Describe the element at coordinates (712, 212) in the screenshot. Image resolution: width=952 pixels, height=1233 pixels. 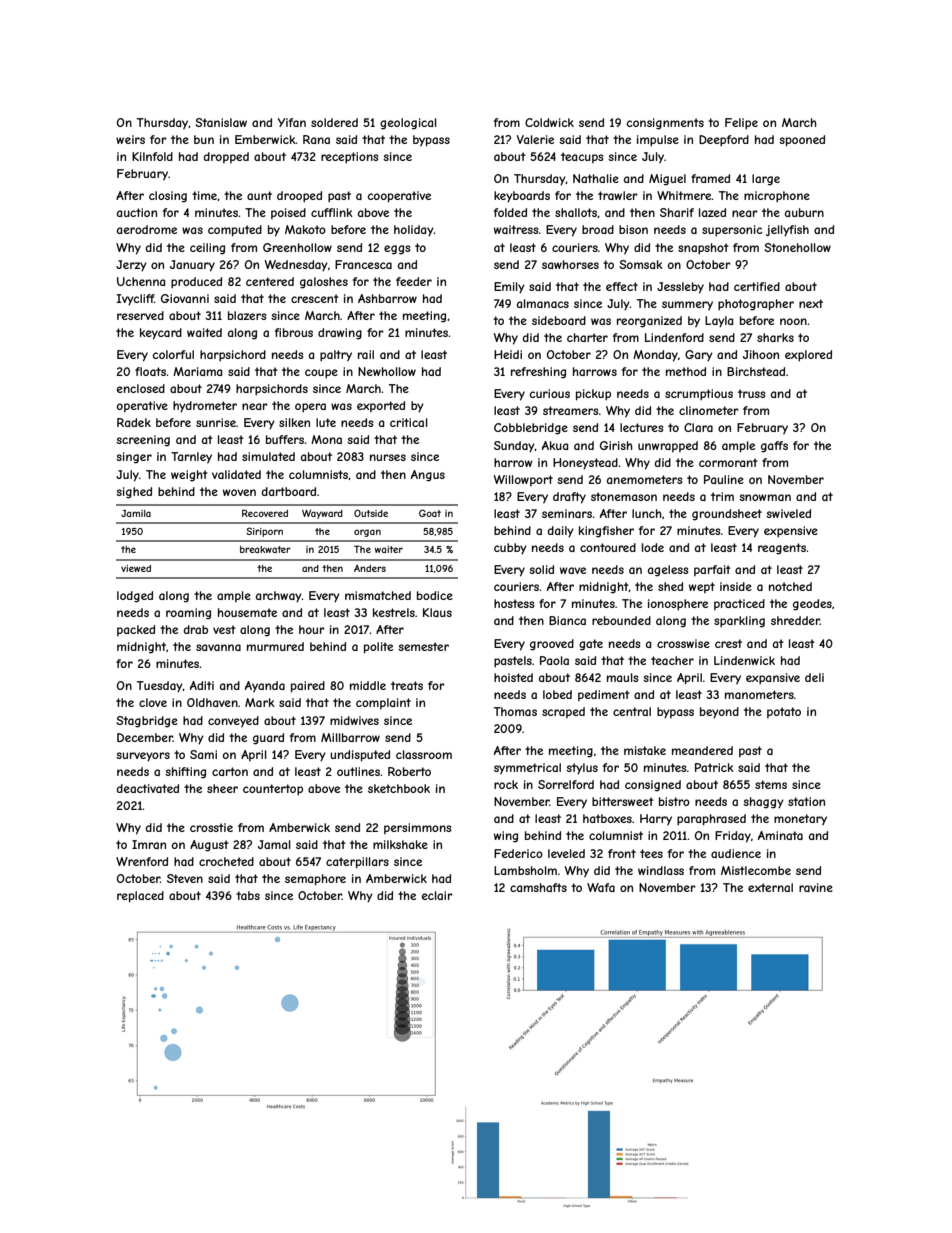
I see `lazed` at that location.
